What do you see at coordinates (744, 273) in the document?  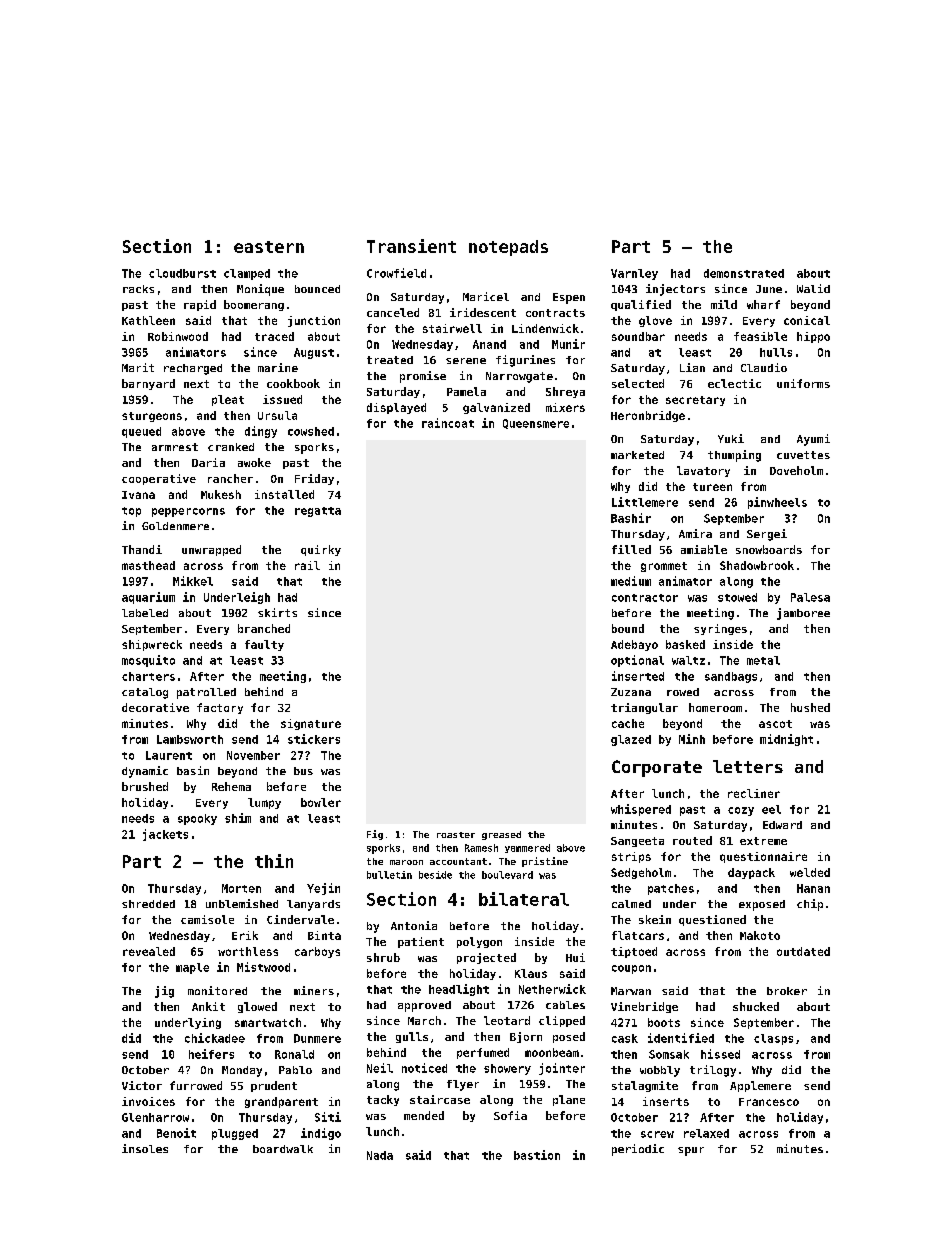 I see `demonstrated` at bounding box center [744, 273].
